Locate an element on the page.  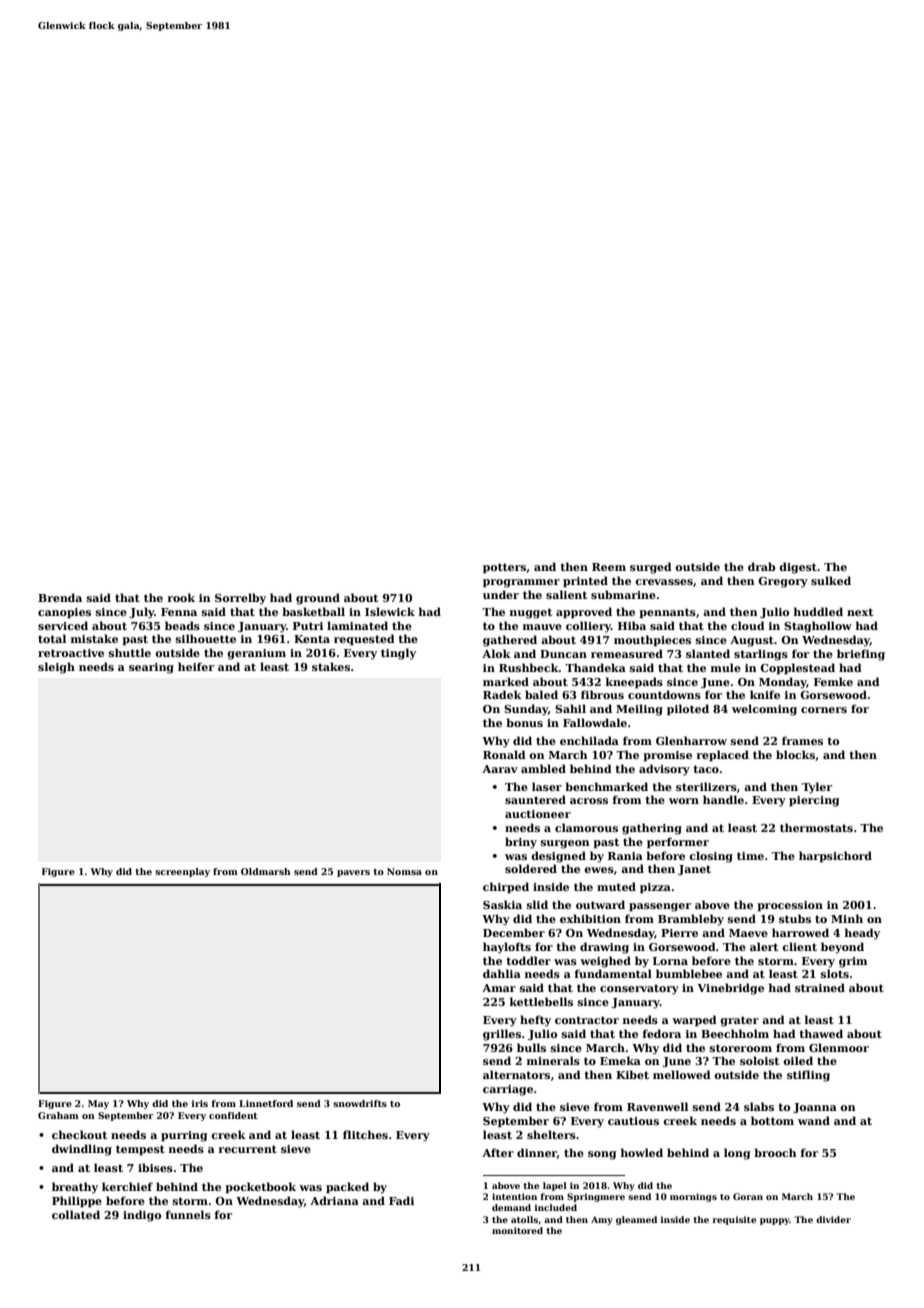
harrowed is located at coordinates (800, 932).
